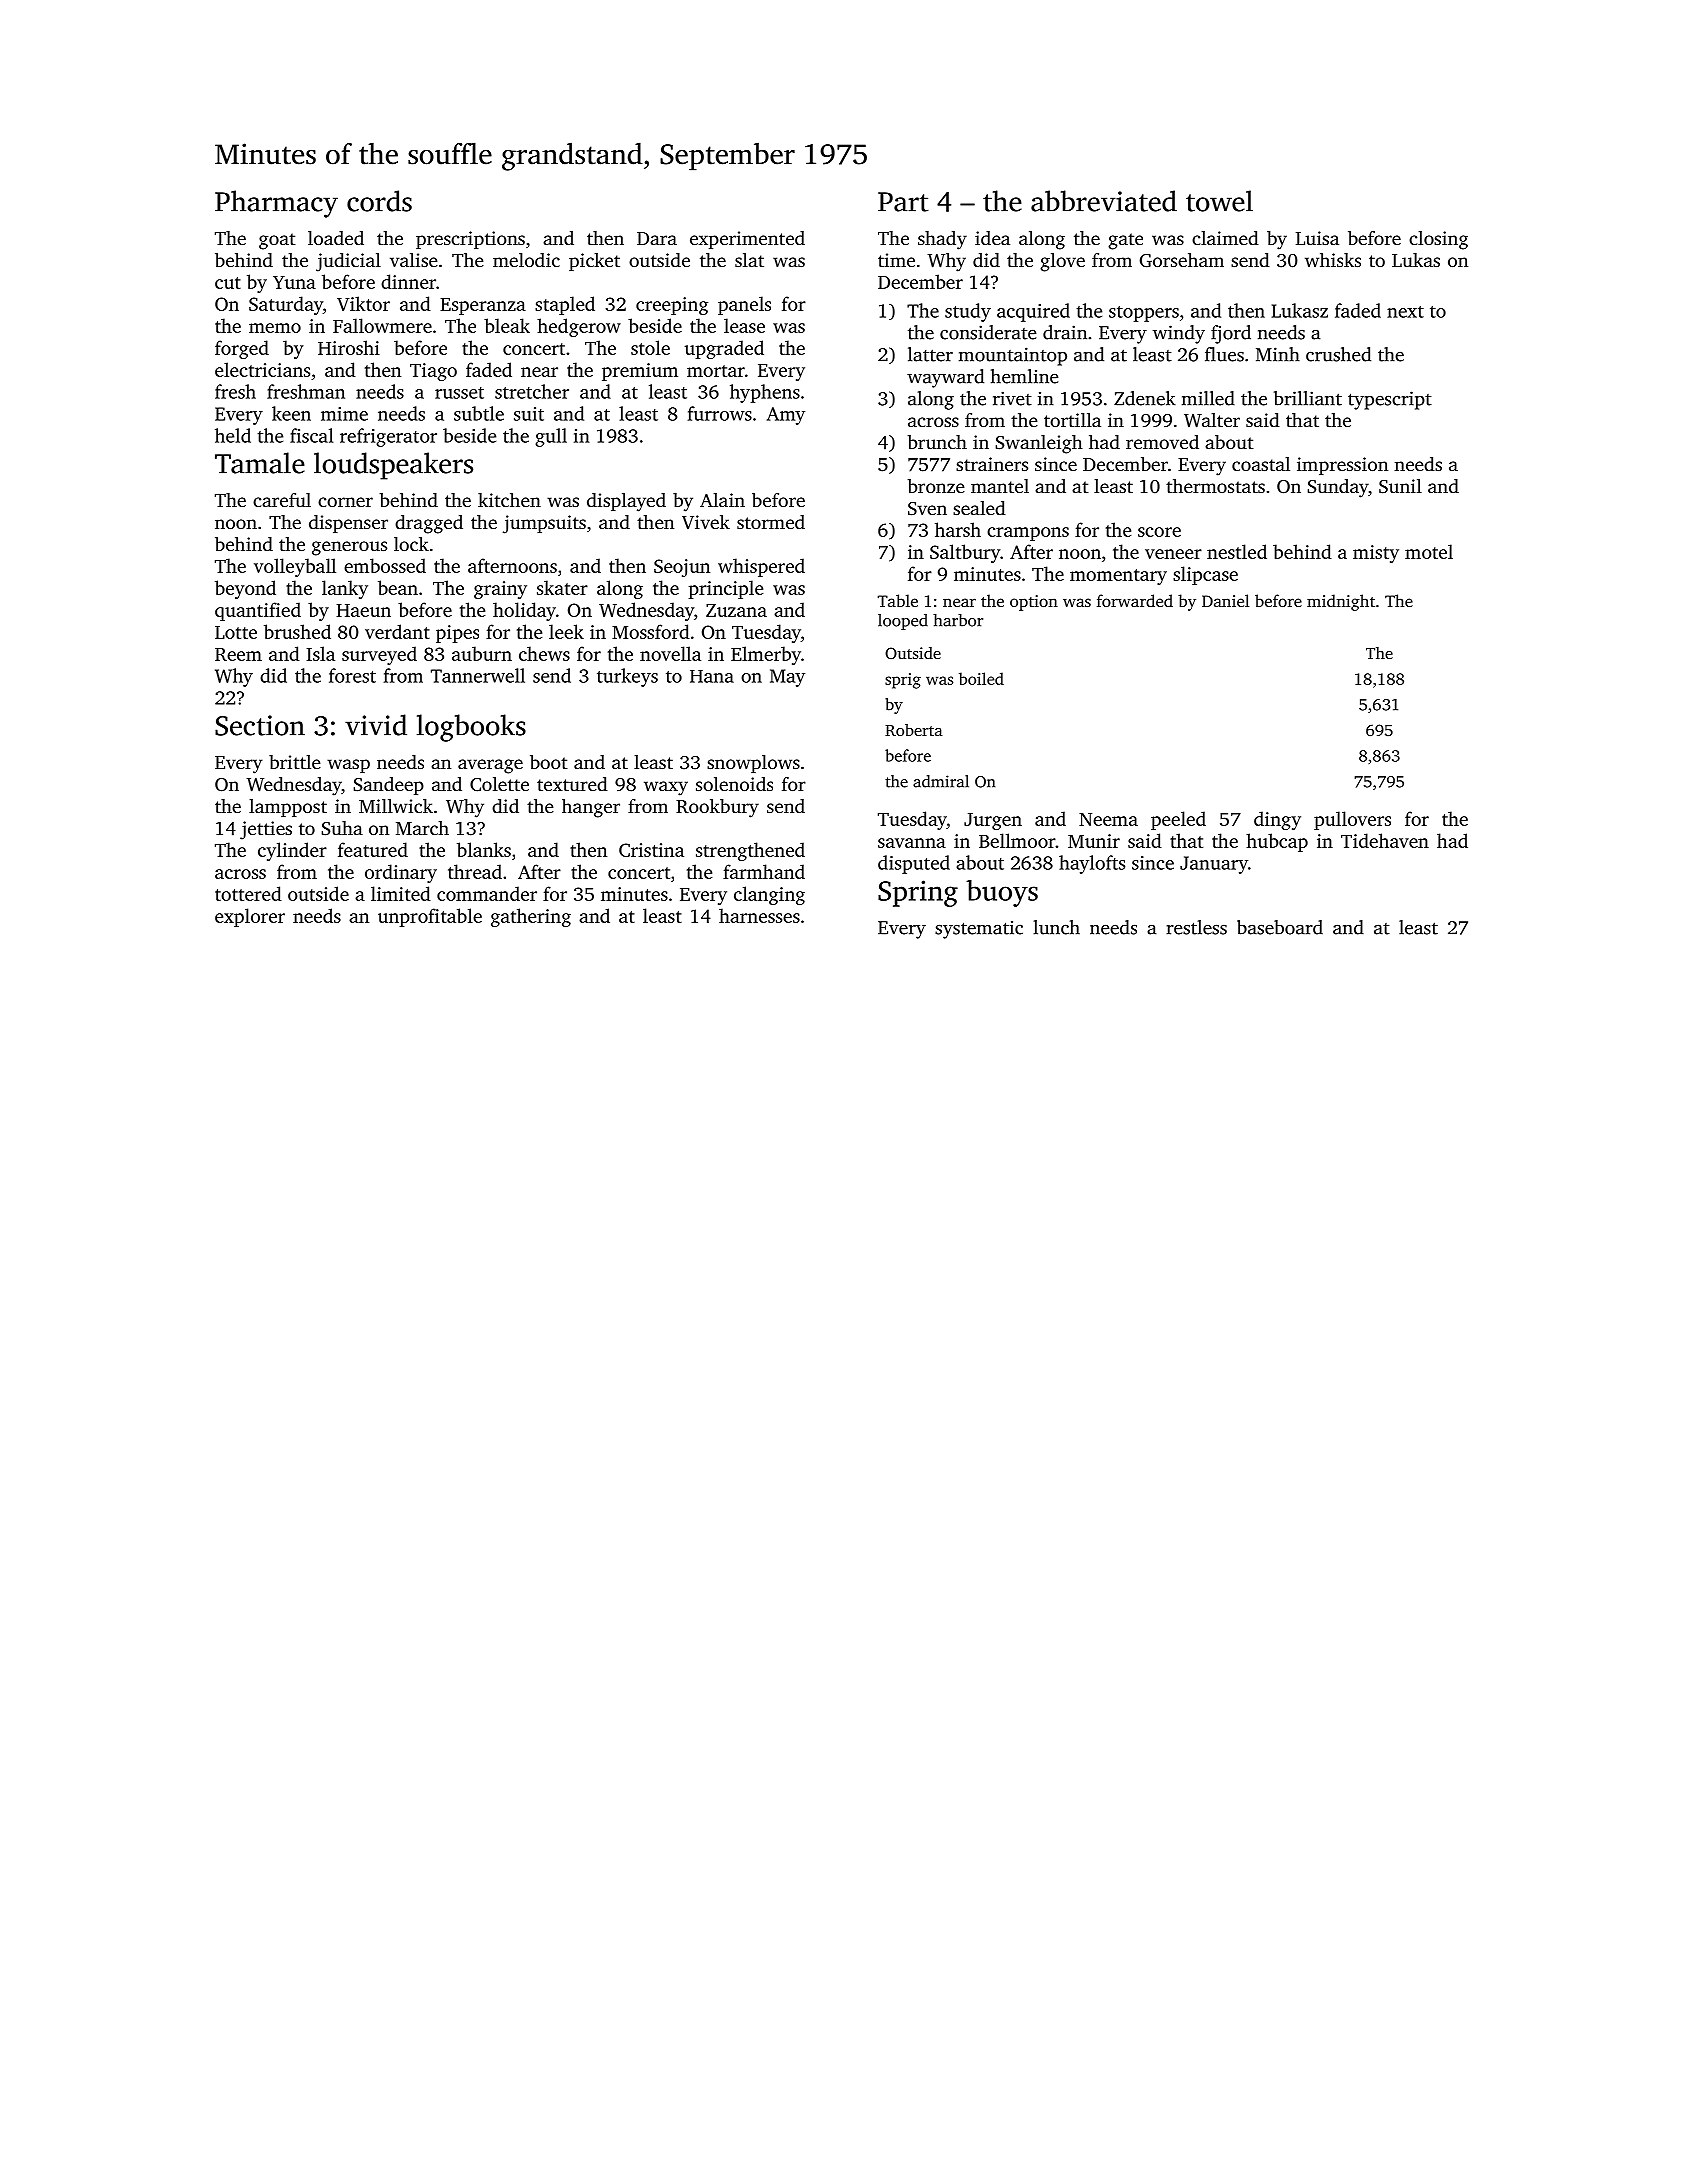 This image has width=1683, height=2178. What do you see at coordinates (1212, 420) in the image?
I see `Walter` at bounding box center [1212, 420].
